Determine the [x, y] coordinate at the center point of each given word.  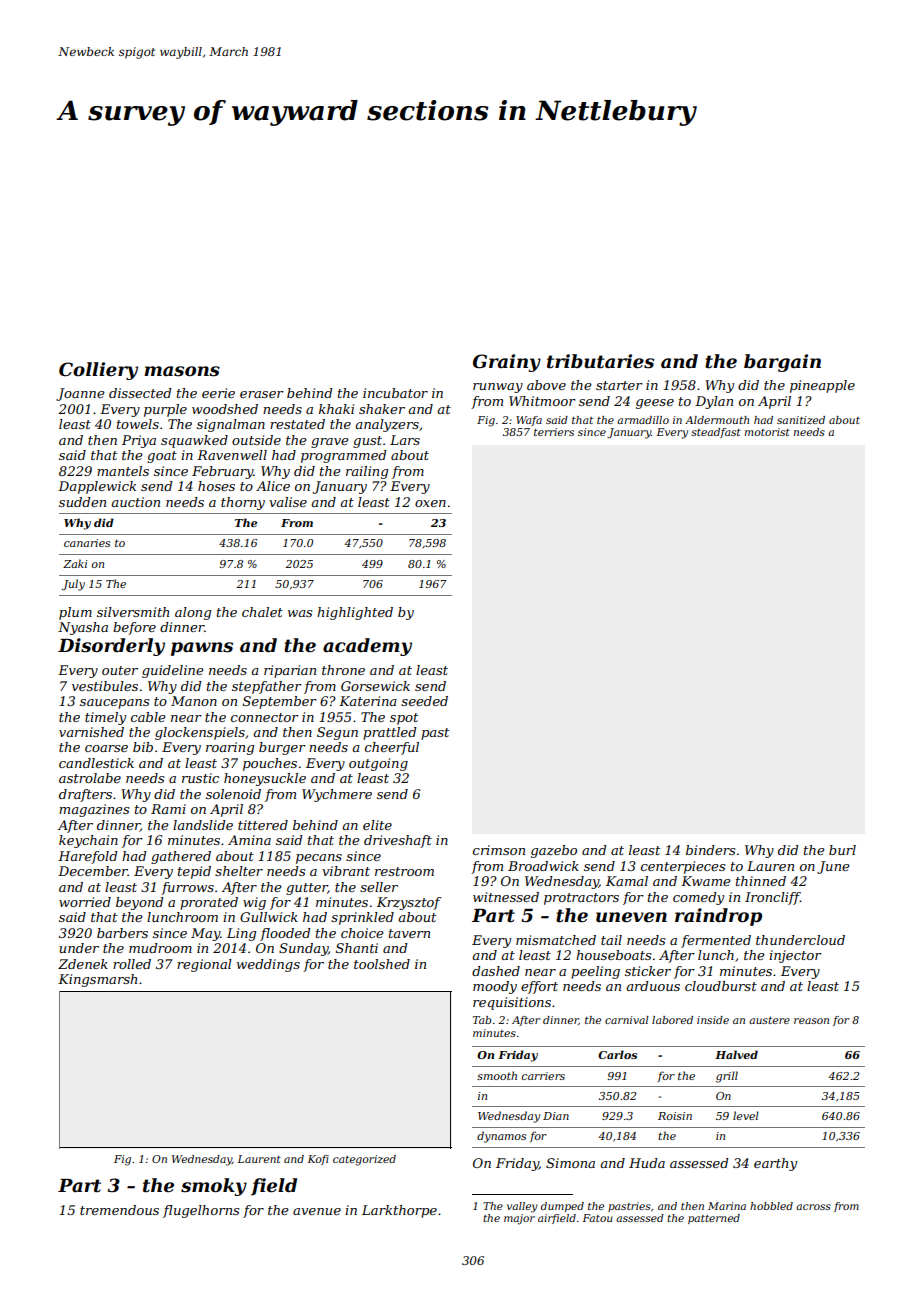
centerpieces [683, 867]
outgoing [378, 764]
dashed [496, 971]
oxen [430, 503]
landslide [203, 825]
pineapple [822, 386]
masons [182, 371]
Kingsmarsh [97, 980]
